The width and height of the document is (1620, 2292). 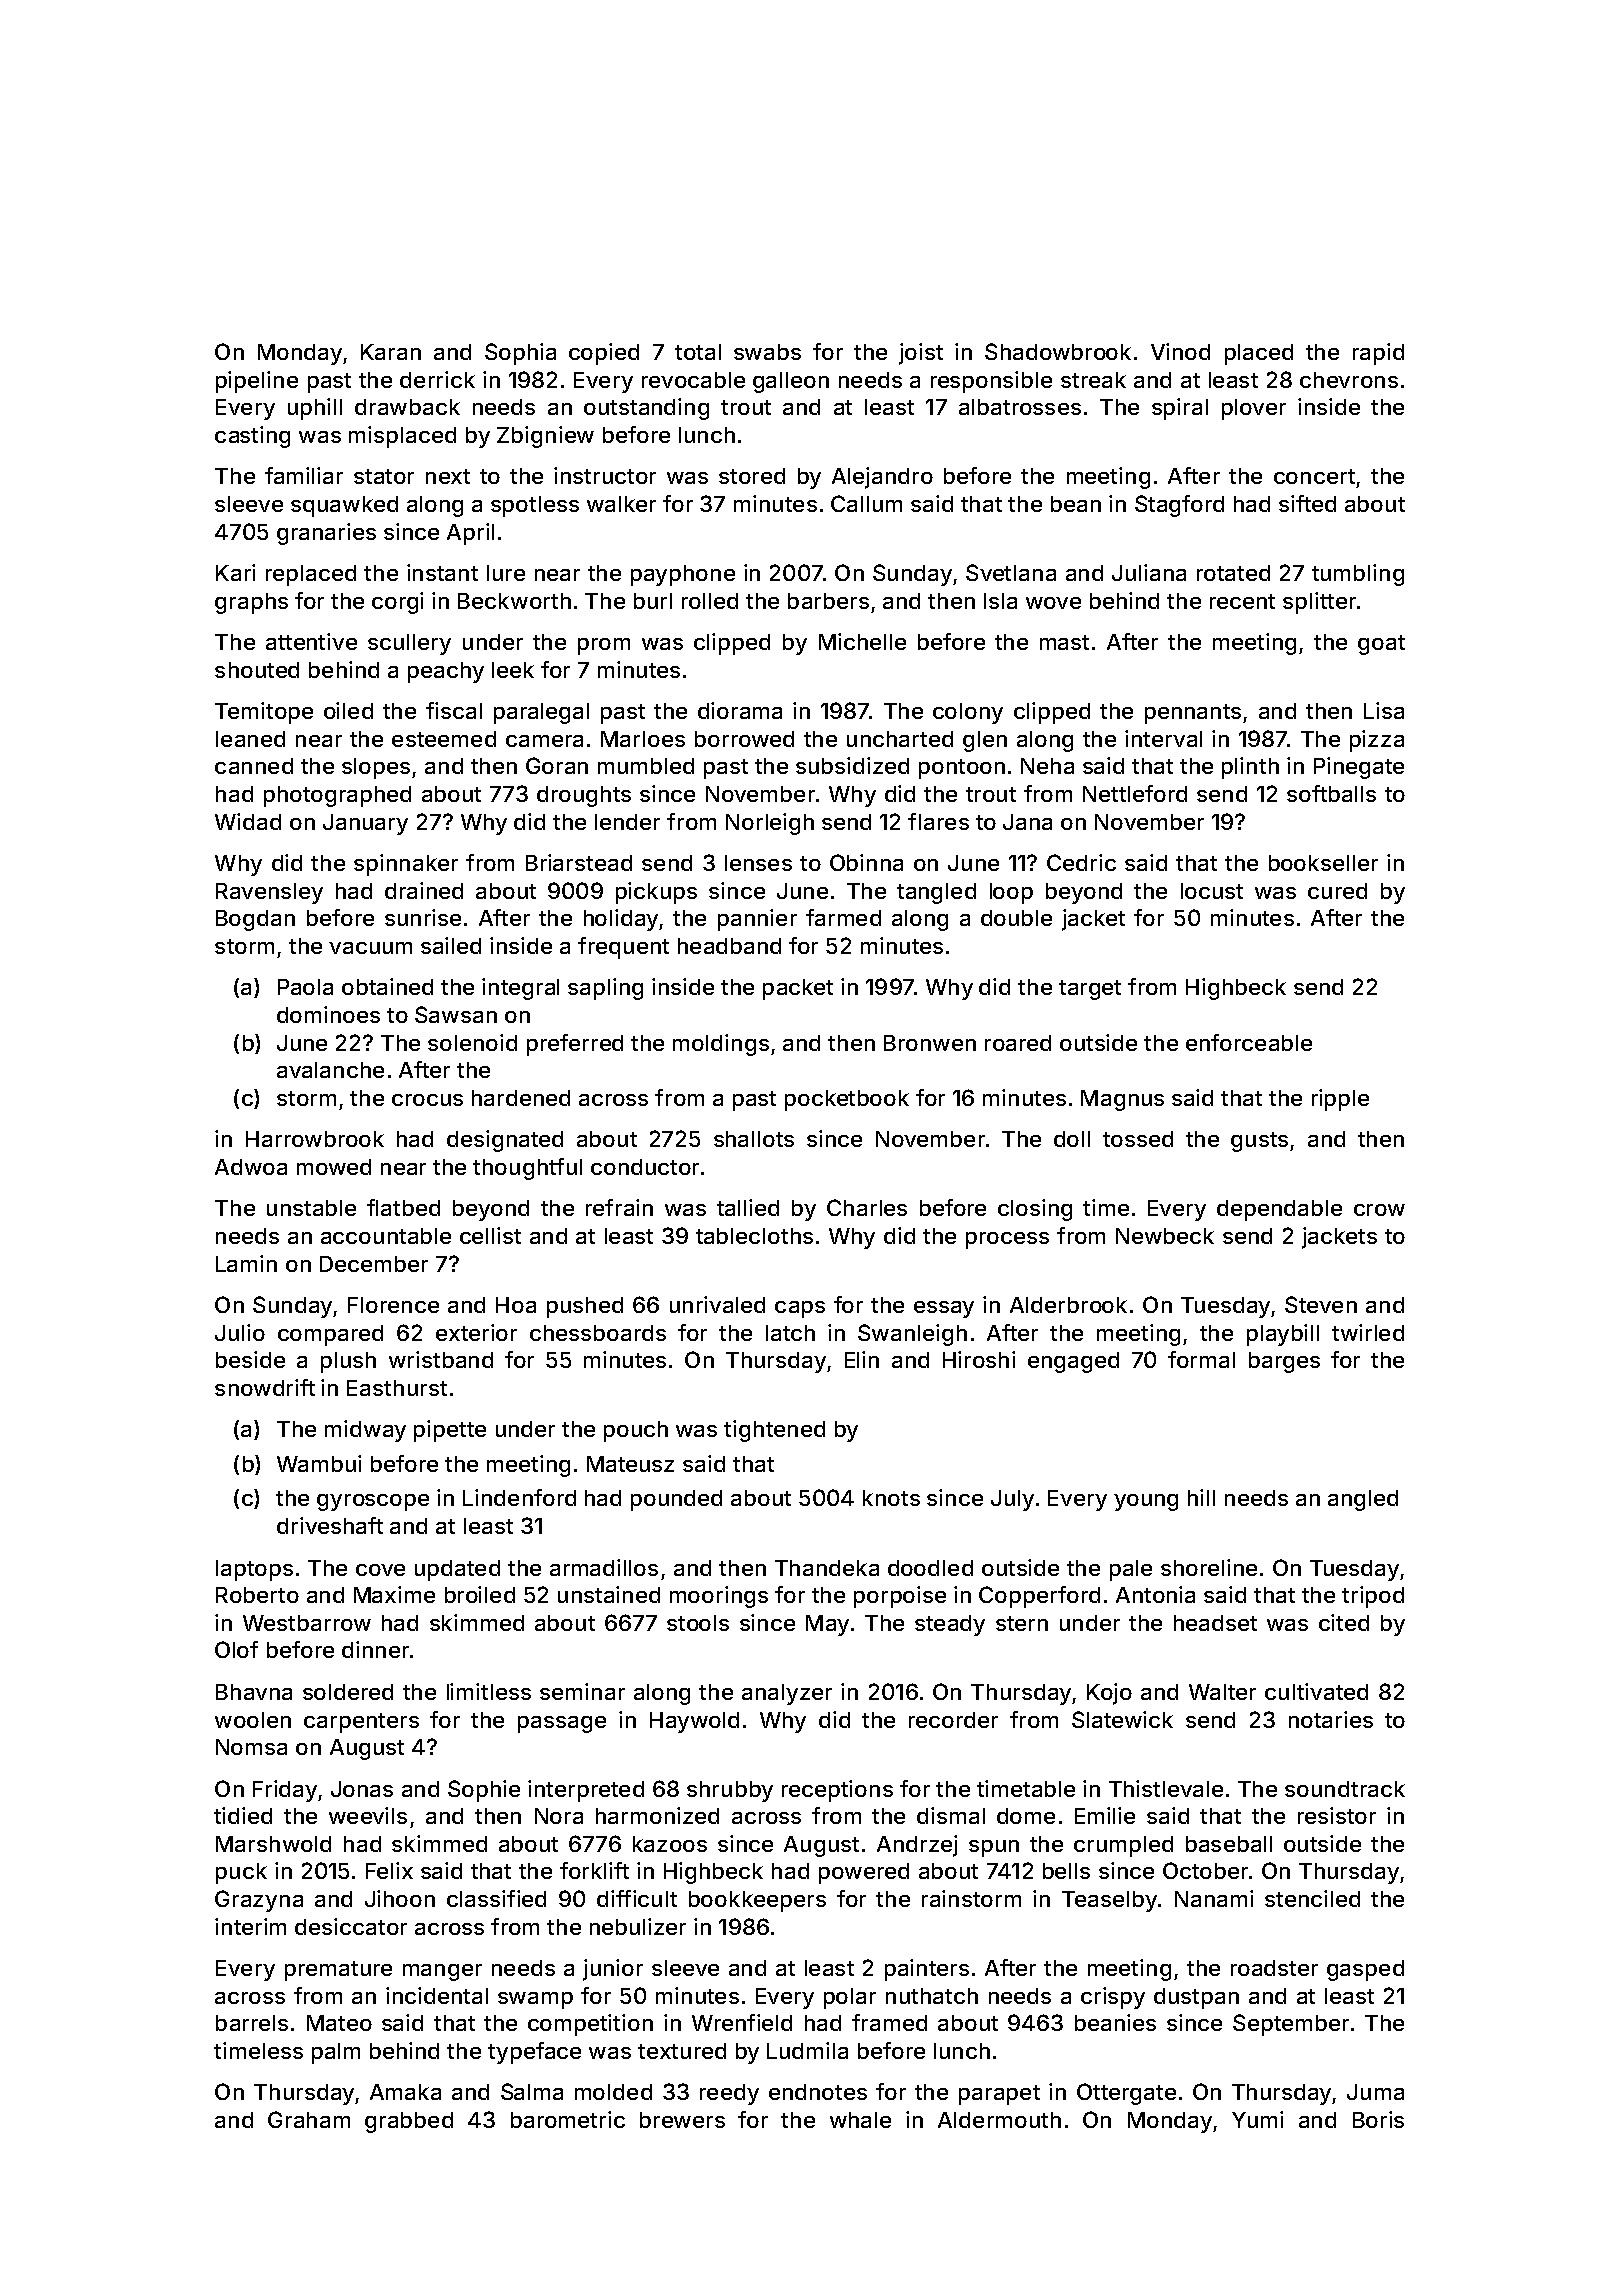 What do you see at coordinates (1259, 1142) in the document?
I see `gusts` at bounding box center [1259, 1142].
